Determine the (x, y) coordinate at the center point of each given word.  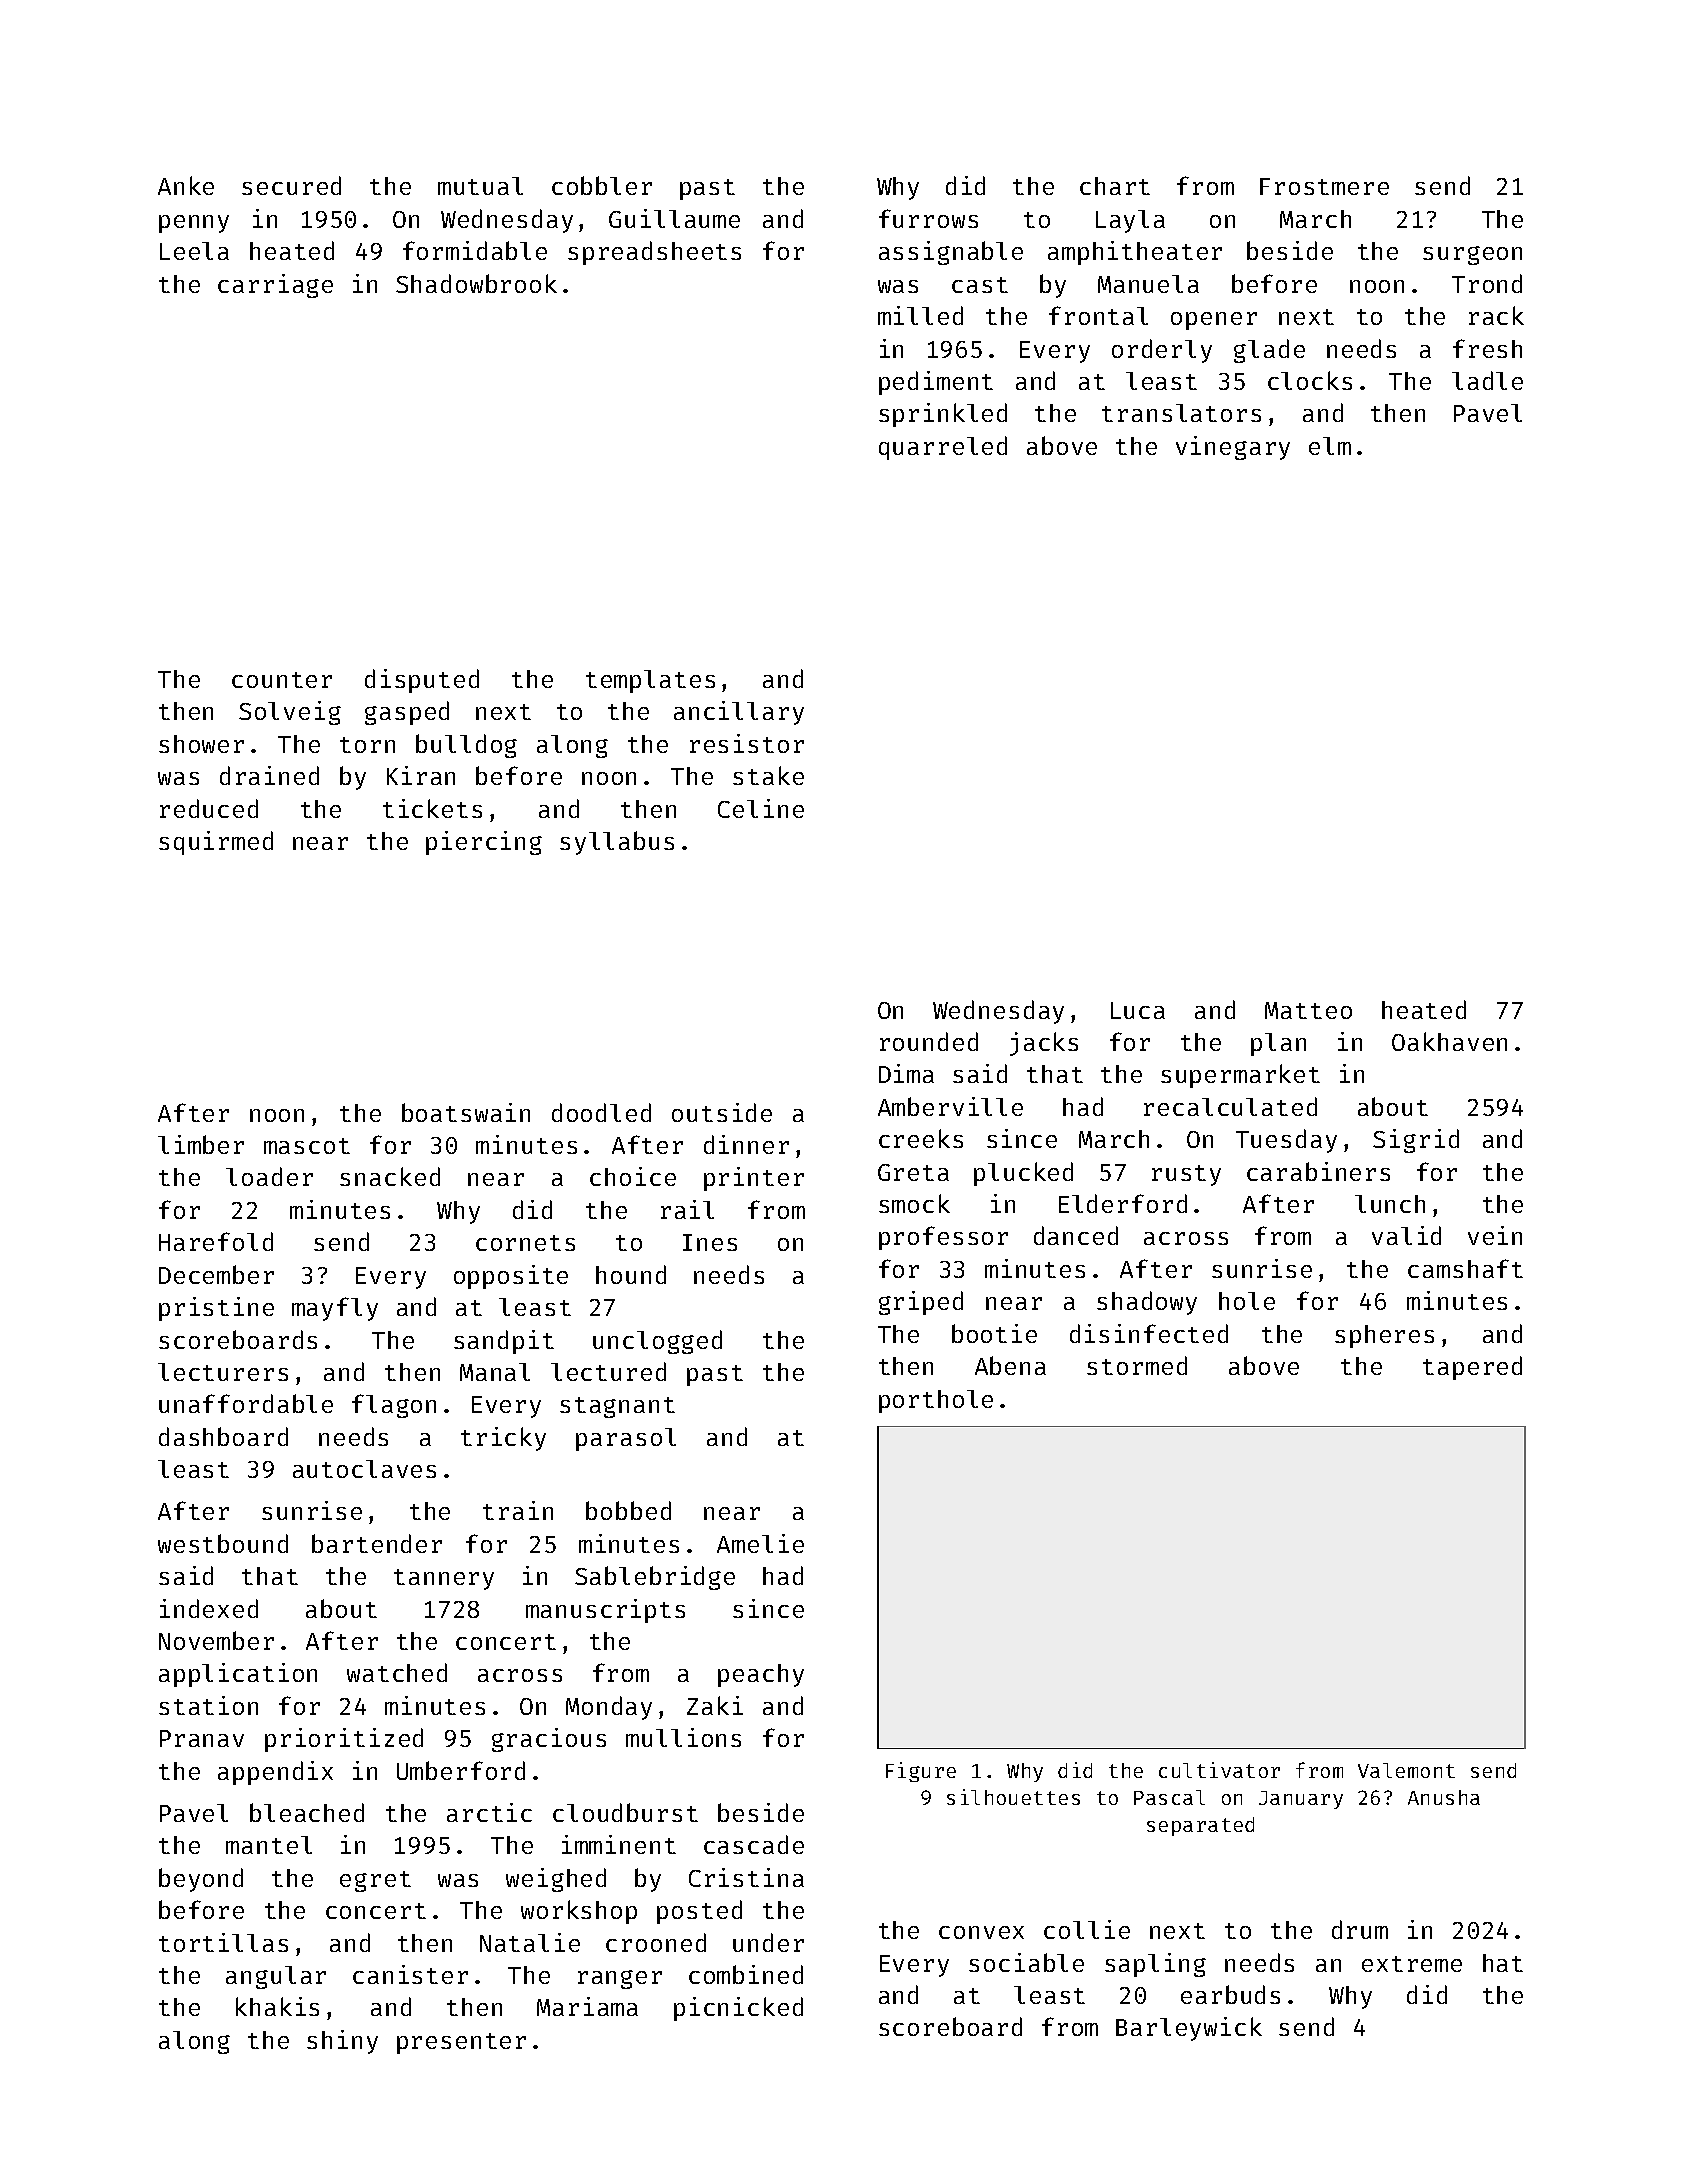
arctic (489, 1812)
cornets (525, 1243)
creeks (921, 1138)
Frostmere (1324, 186)
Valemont (1406, 1770)
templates (650, 681)
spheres (1384, 1336)
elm (1330, 446)
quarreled (943, 448)
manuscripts (605, 1611)
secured (291, 185)
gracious (549, 1740)
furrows (928, 218)
